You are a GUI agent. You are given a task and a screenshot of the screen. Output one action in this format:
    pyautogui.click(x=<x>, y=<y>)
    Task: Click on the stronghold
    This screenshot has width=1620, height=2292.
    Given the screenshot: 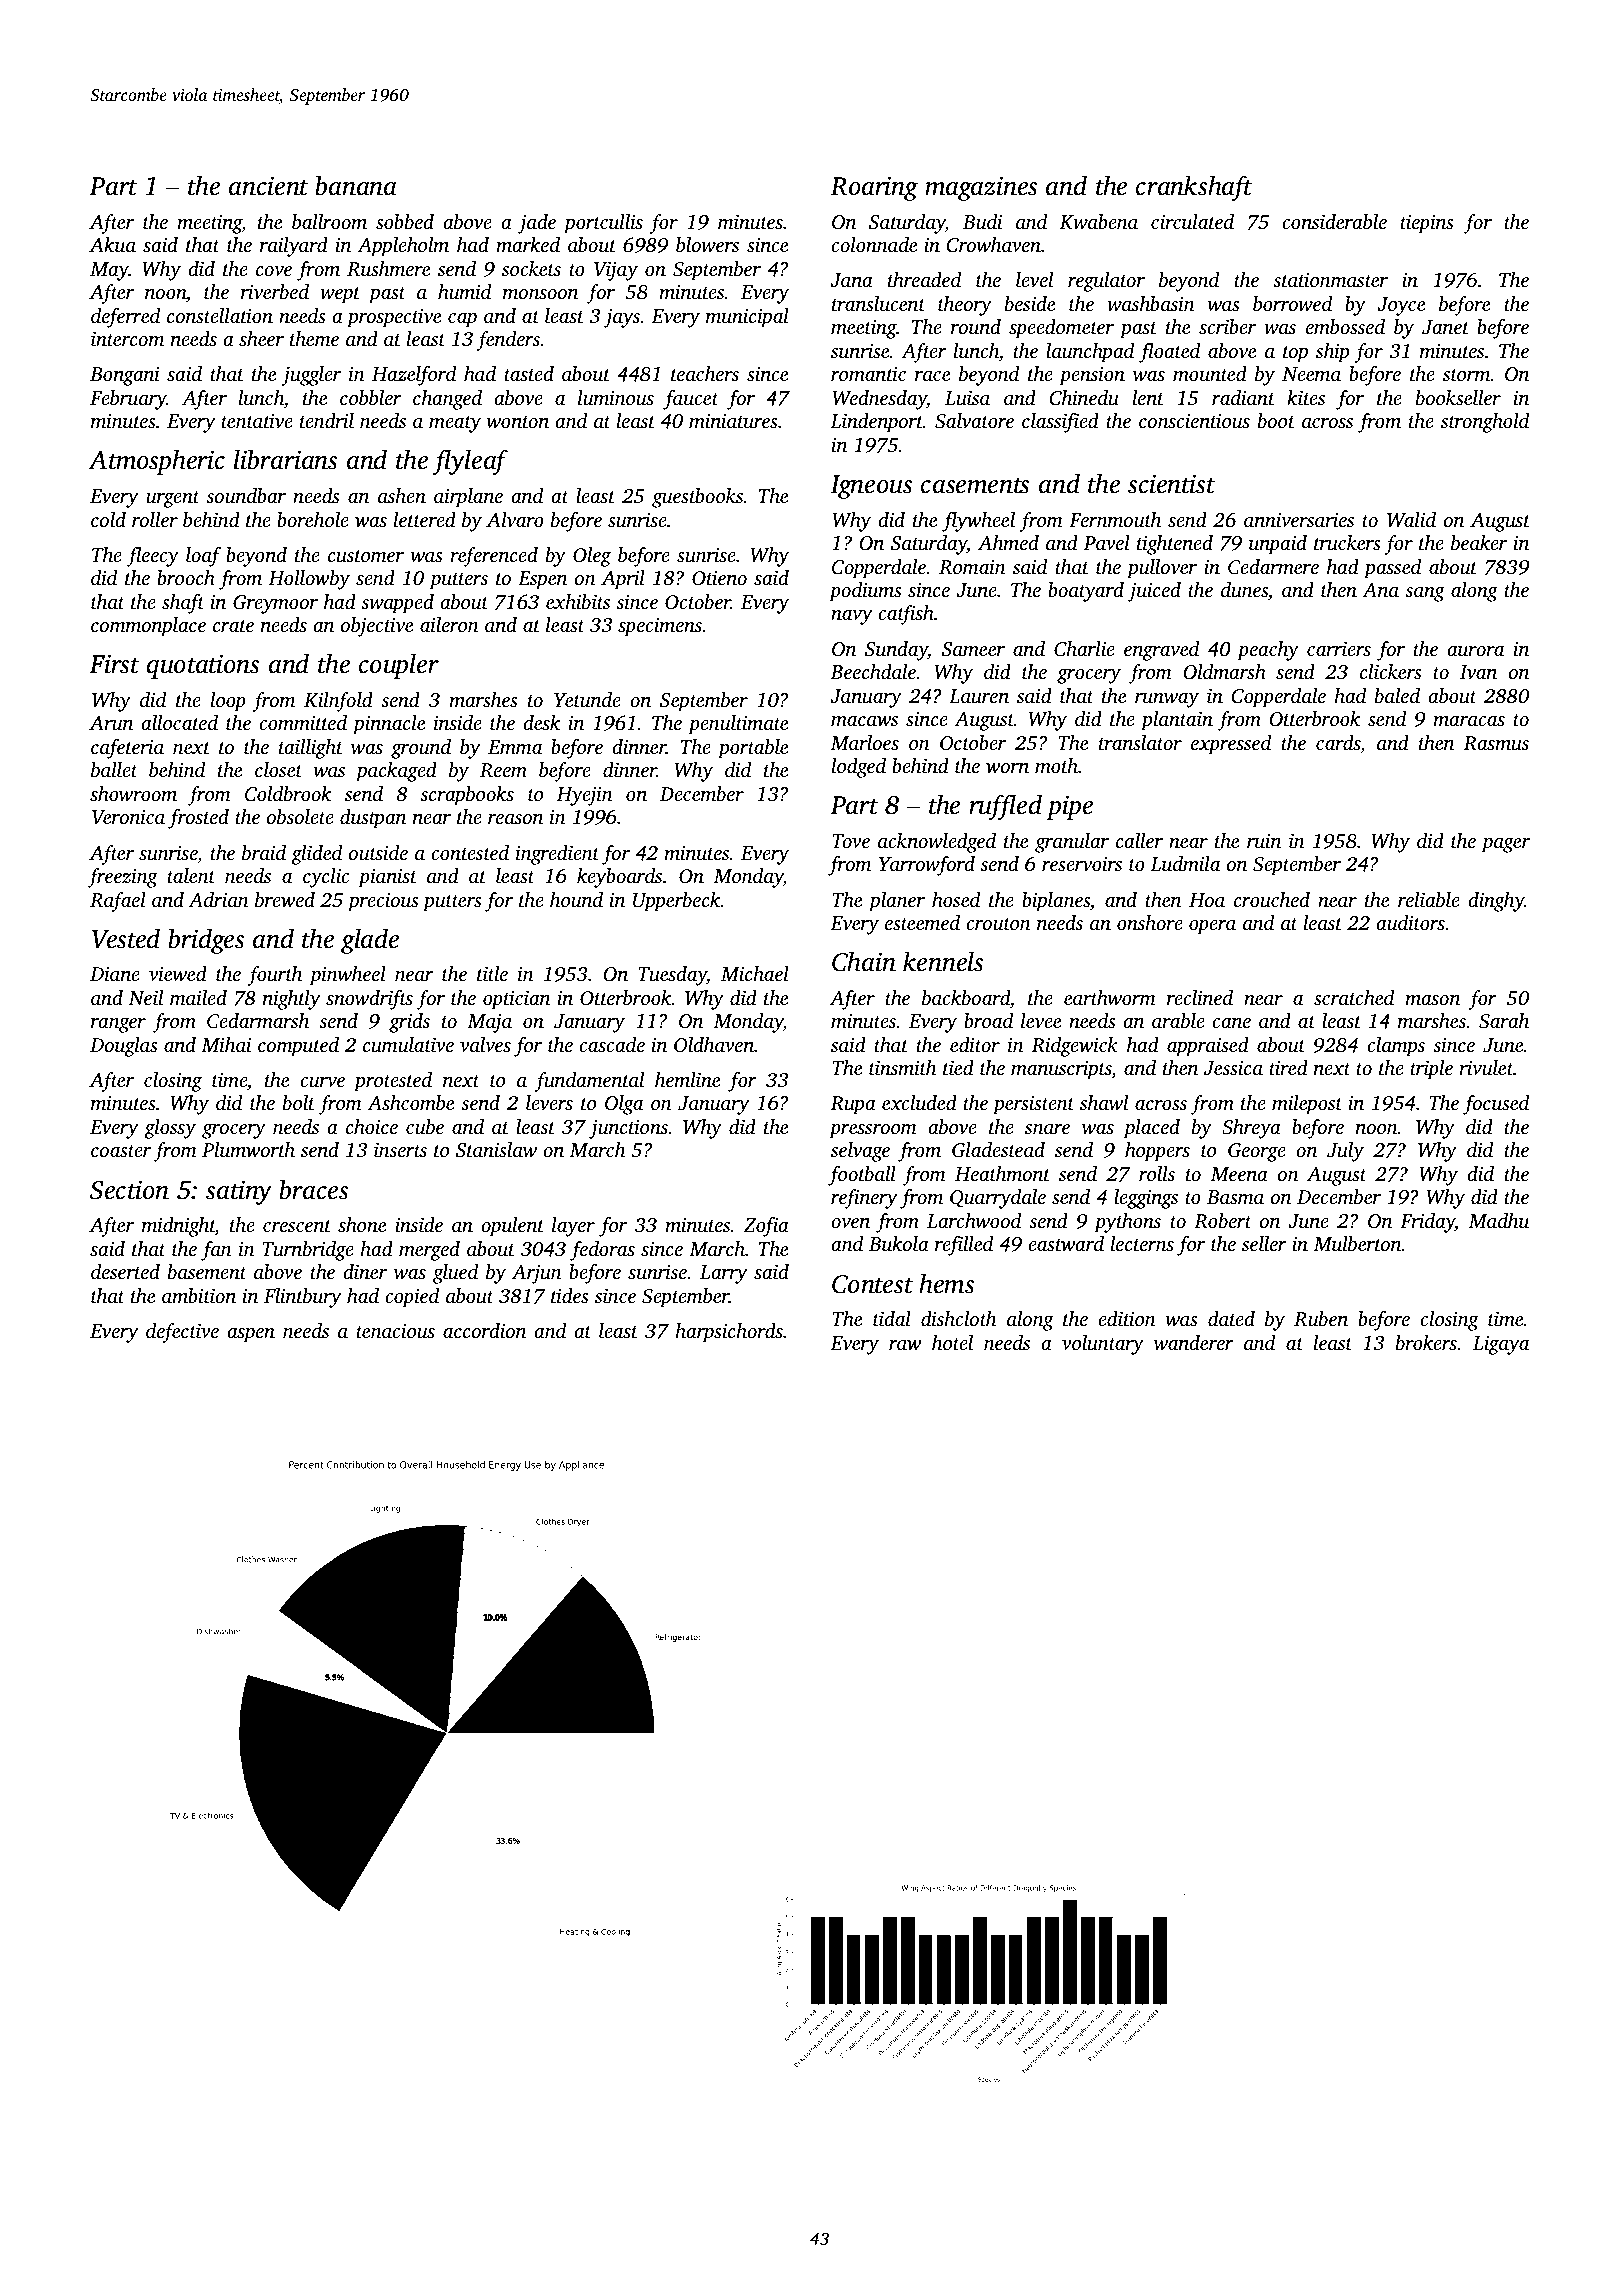 What is the action you would take?
    pyautogui.click(x=1485, y=423)
